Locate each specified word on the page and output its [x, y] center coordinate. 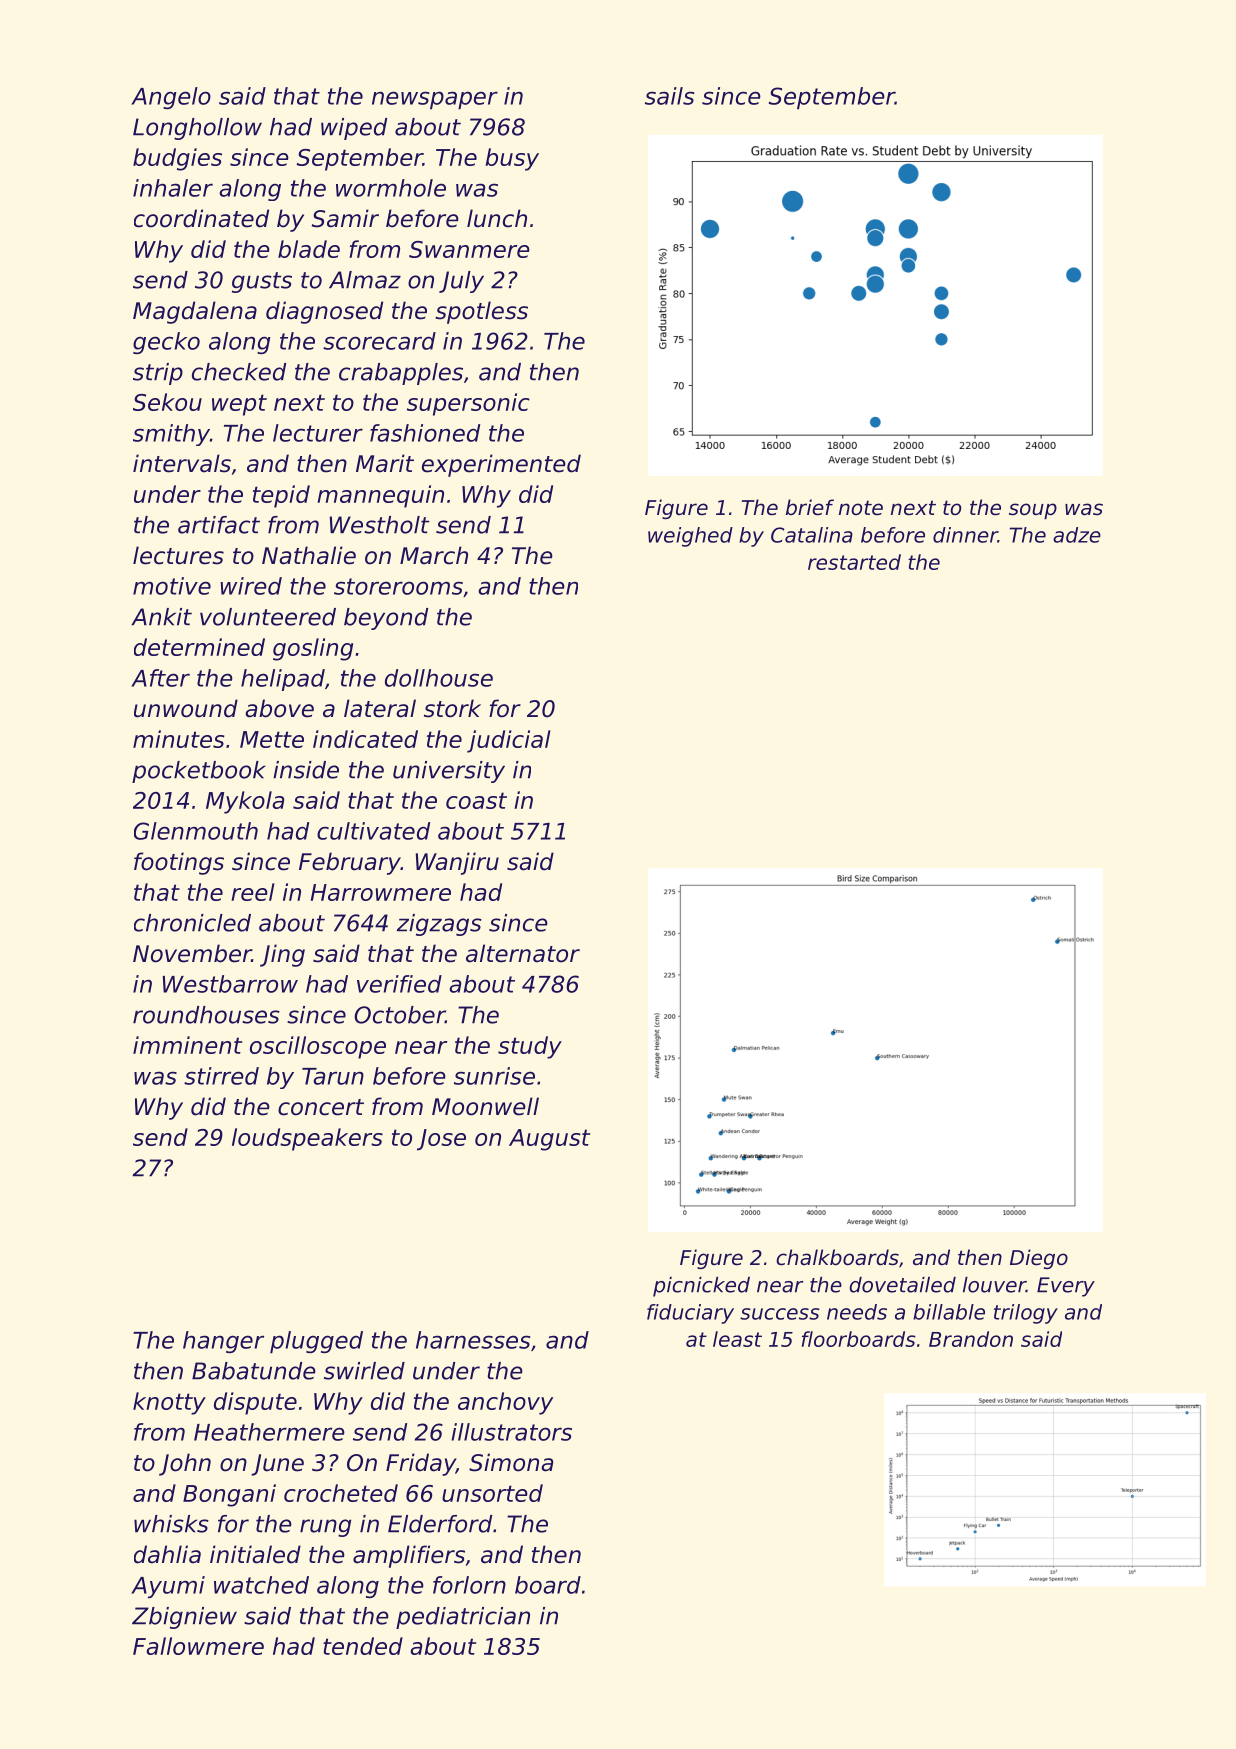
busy [512, 159]
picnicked [701, 1287]
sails [670, 96]
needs [857, 1312]
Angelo [171, 98]
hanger [223, 1342]
